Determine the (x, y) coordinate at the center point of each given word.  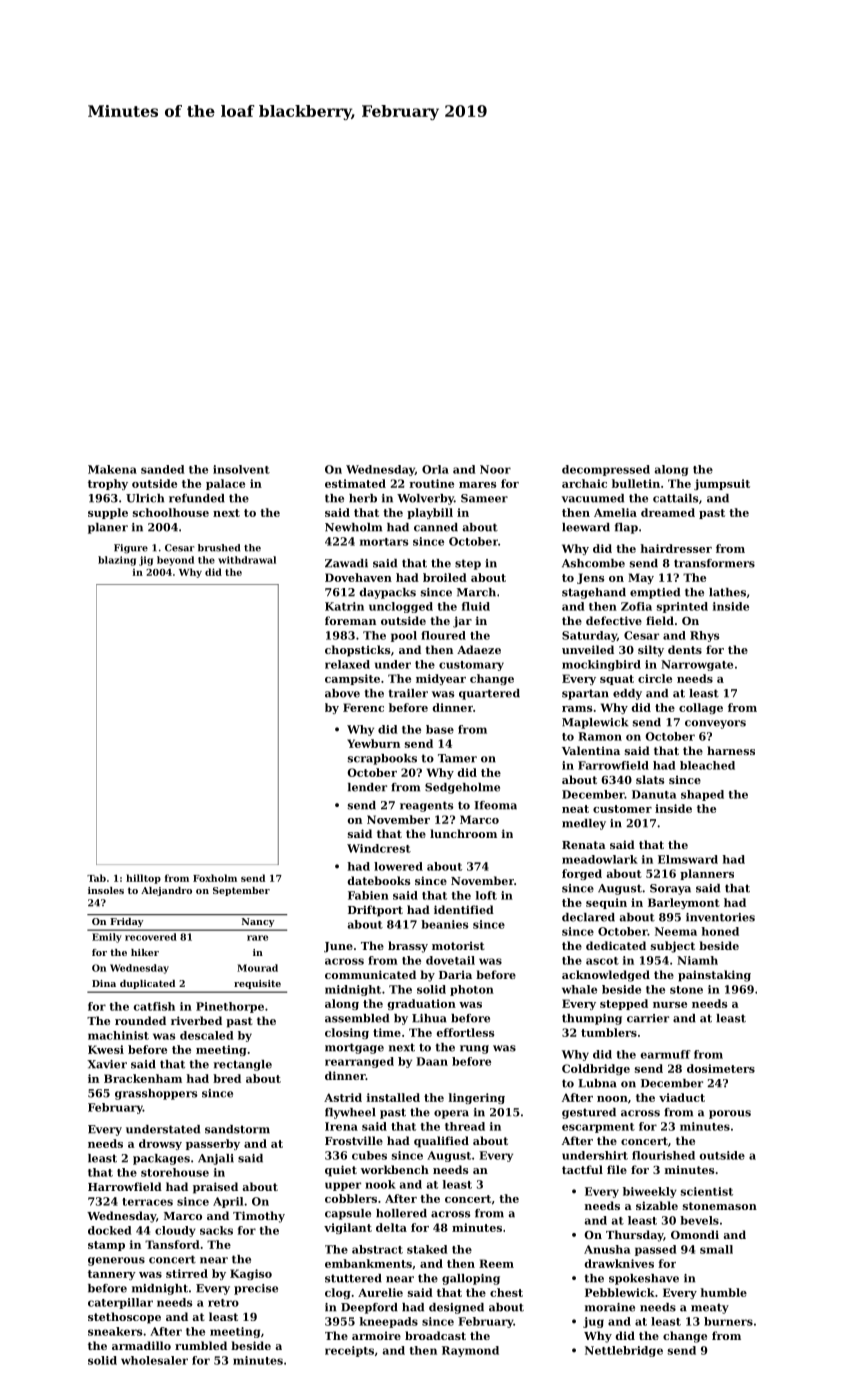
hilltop (143, 879)
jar (462, 622)
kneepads (389, 1322)
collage (701, 708)
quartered (489, 694)
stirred (187, 1273)
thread (465, 1126)
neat (575, 809)
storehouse (175, 1172)
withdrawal (247, 560)
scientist (707, 1191)
